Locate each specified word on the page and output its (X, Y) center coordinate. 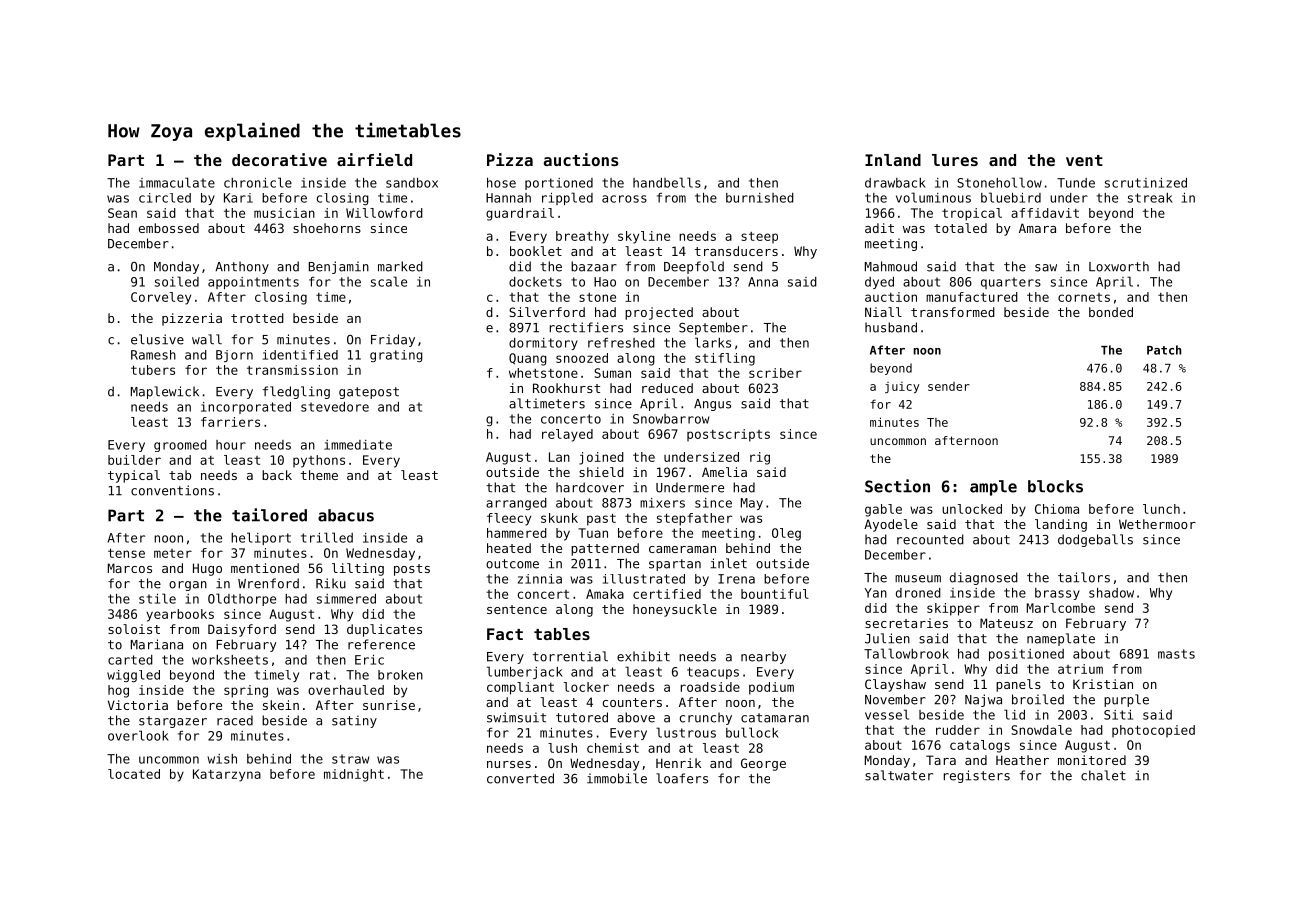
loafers (682, 778)
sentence (517, 609)
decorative (279, 159)
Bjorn (234, 356)
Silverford (547, 312)
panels (1018, 685)
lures (955, 160)
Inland (893, 160)
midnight (354, 775)
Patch (1164, 350)
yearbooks (180, 615)
